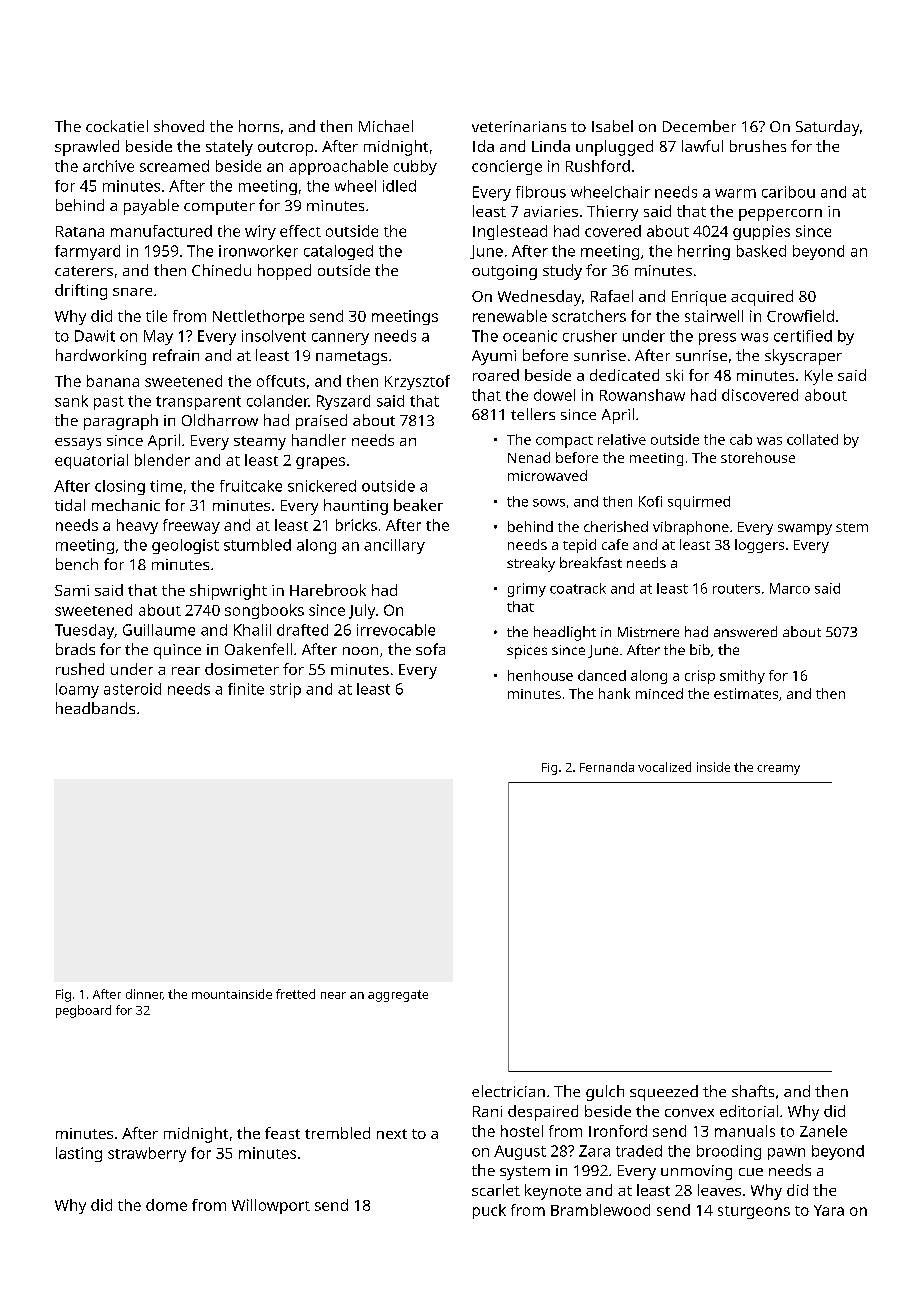 The height and width of the screenshot is (1308, 924). Describe the element at coordinates (754, 1212) in the screenshot. I see `sturgeons` at that location.
